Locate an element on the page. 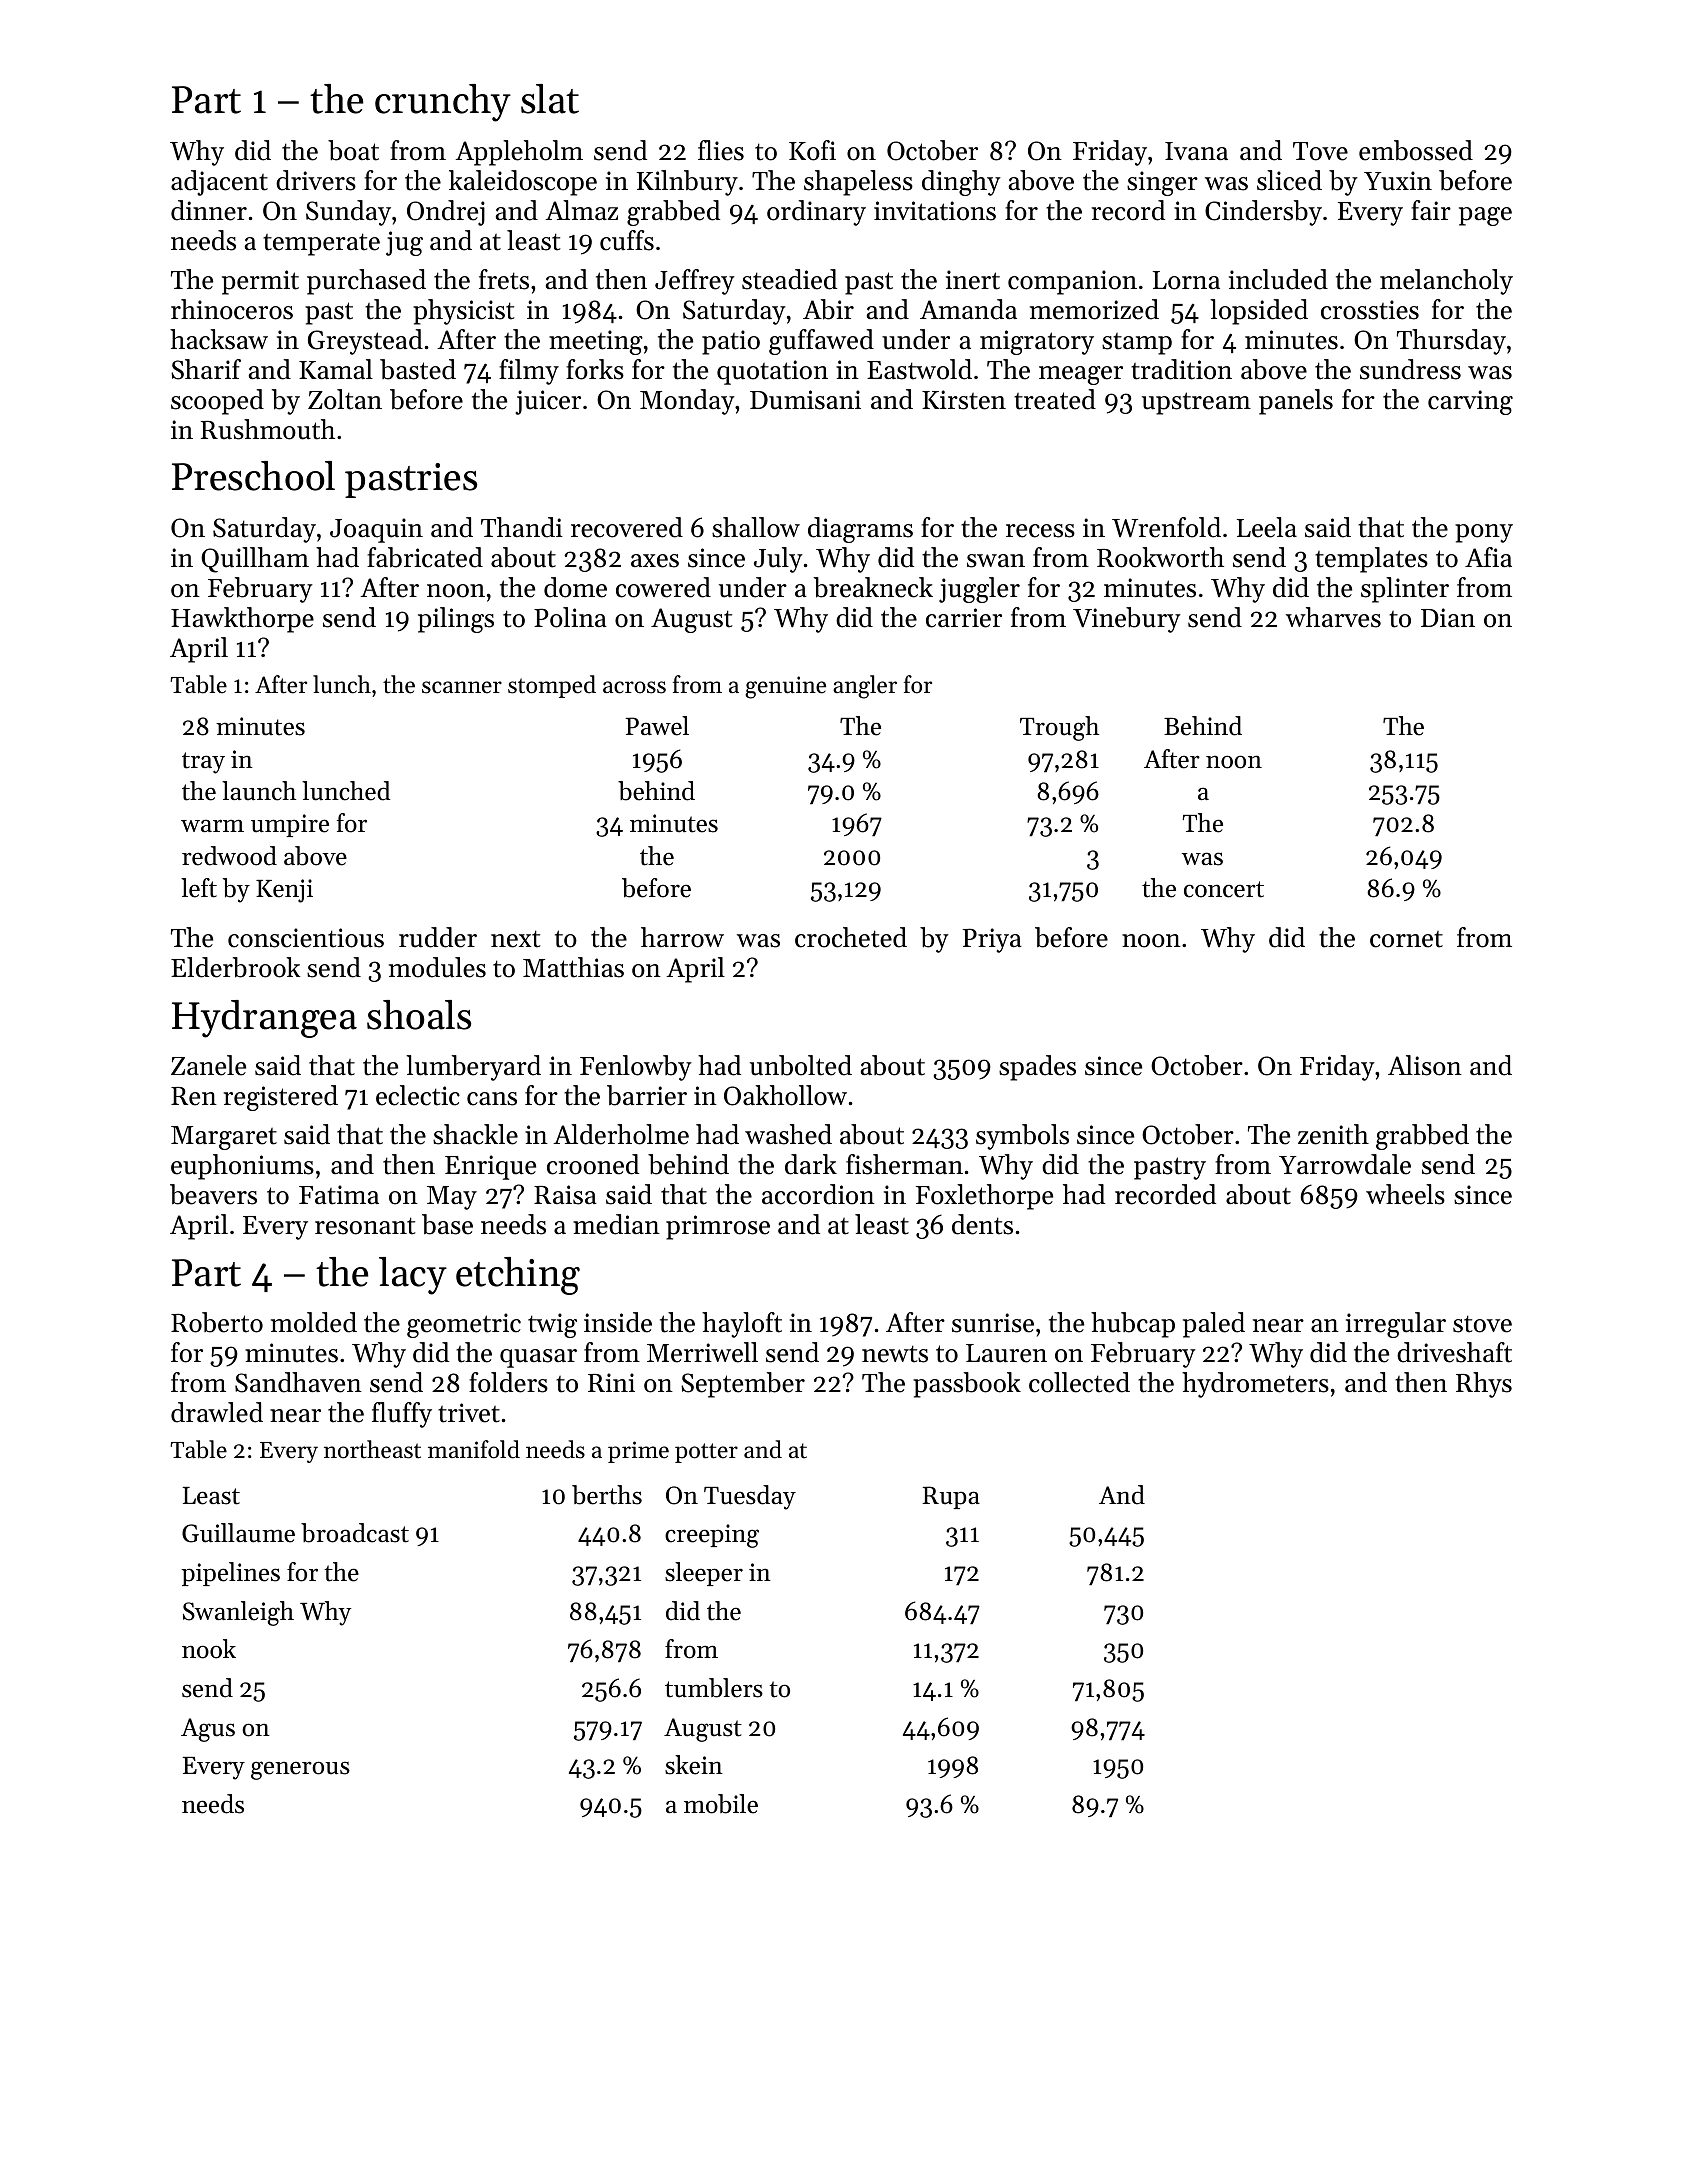 The image size is (1683, 2178). Rhys is located at coordinates (1484, 1385).
